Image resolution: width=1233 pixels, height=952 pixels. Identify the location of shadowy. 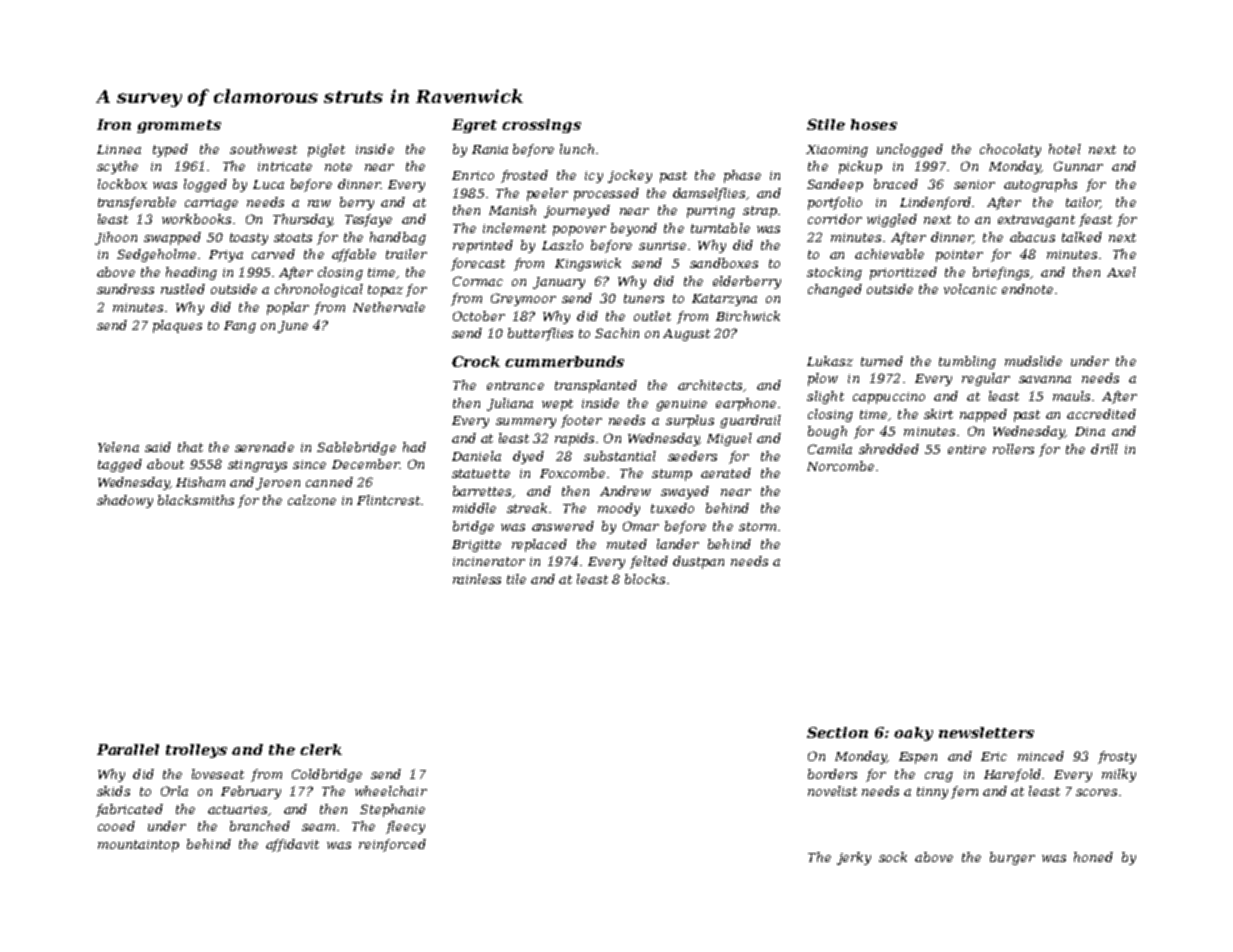
(125, 501).
